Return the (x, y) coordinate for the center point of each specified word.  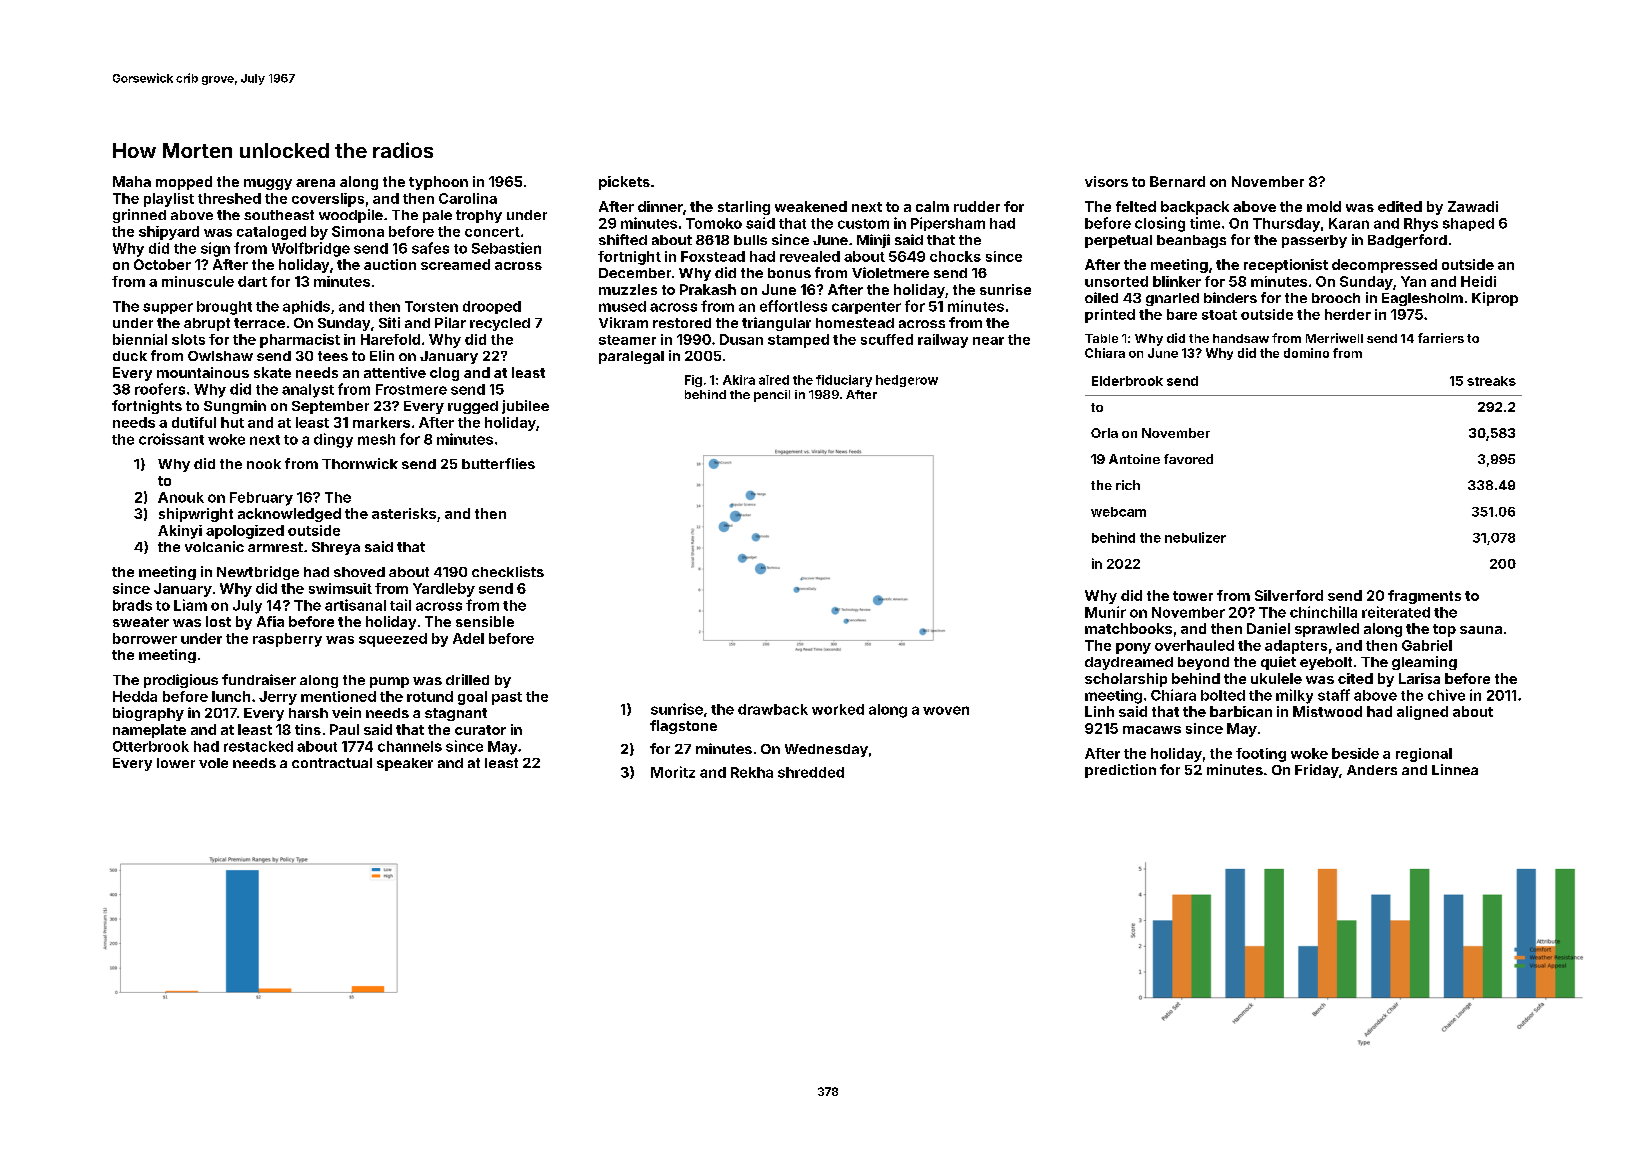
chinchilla (1323, 612)
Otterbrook (151, 746)
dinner (660, 206)
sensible (485, 621)
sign (215, 249)
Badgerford (1407, 241)
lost (218, 621)
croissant (171, 439)
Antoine (1134, 459)
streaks (1491, 381)
